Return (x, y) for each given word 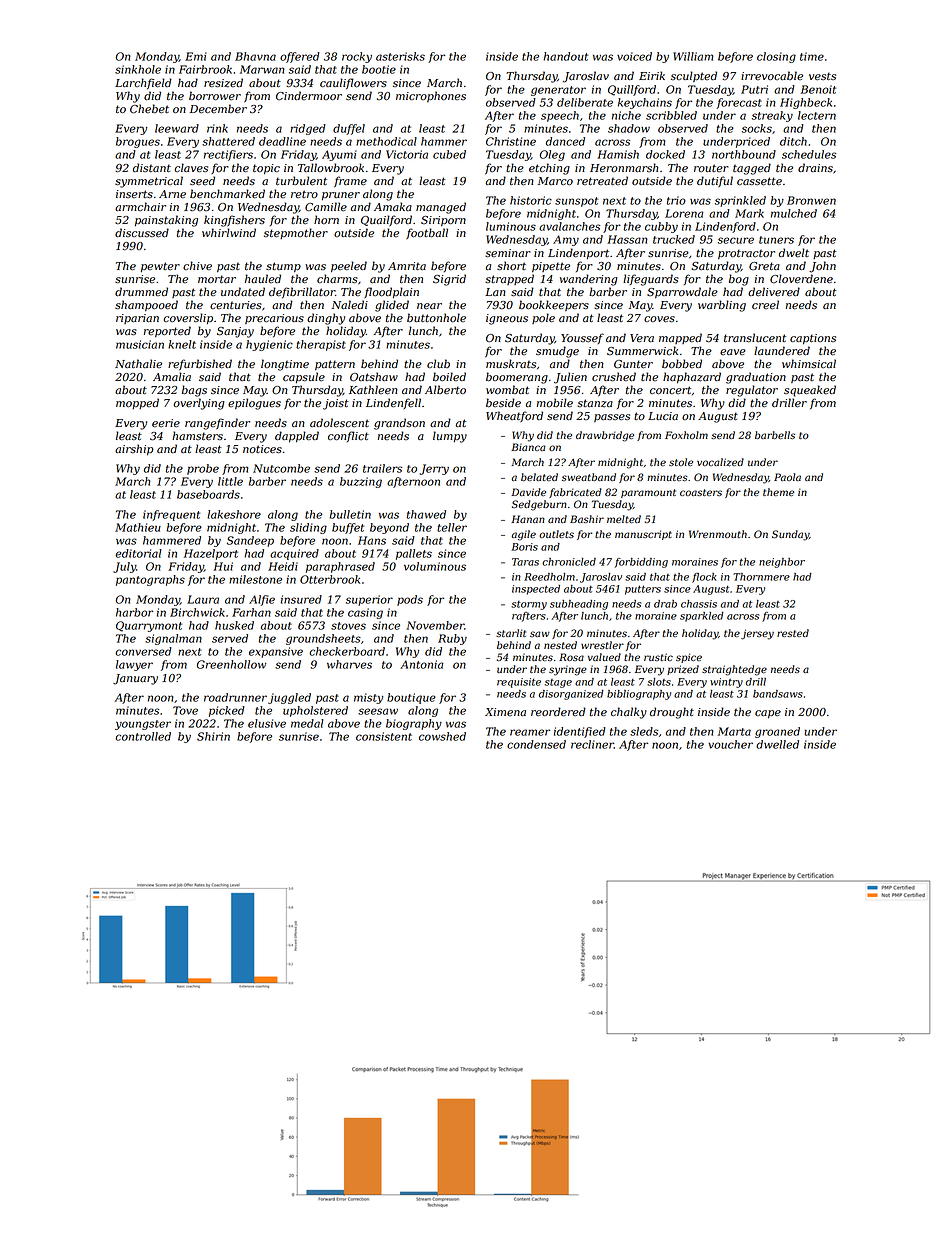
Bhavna (255, 56)
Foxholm (686, 435)
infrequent (171, 515)
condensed (536, 744)
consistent (384, 736)
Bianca (528, 447)
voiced (634, 56)
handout (566, 56)
